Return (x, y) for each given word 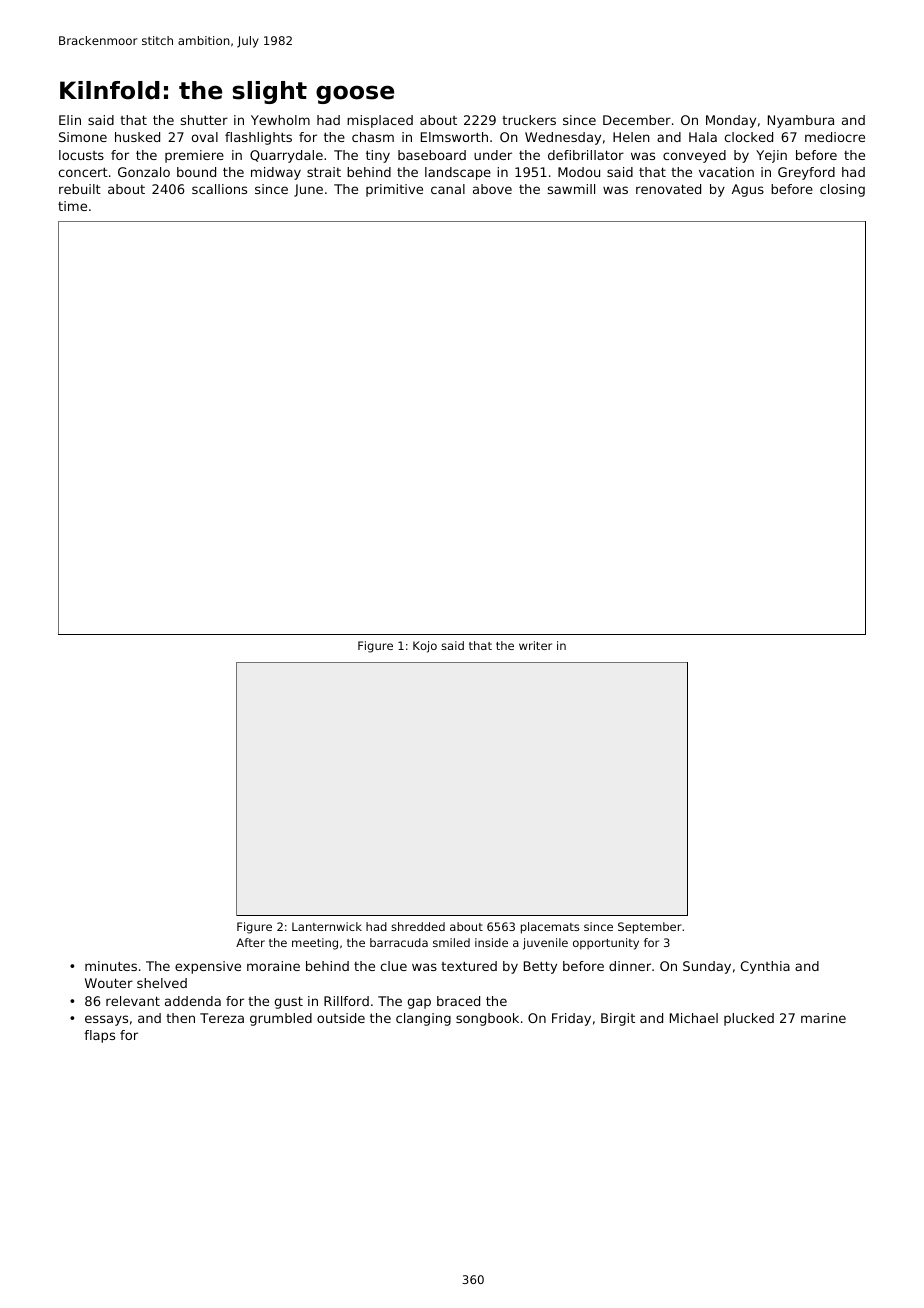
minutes (111, 966)
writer (535, 645)
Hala (703, 137)
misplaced (380, 121)
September (650, 928)
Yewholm (280, 120)
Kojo (425, 647)
